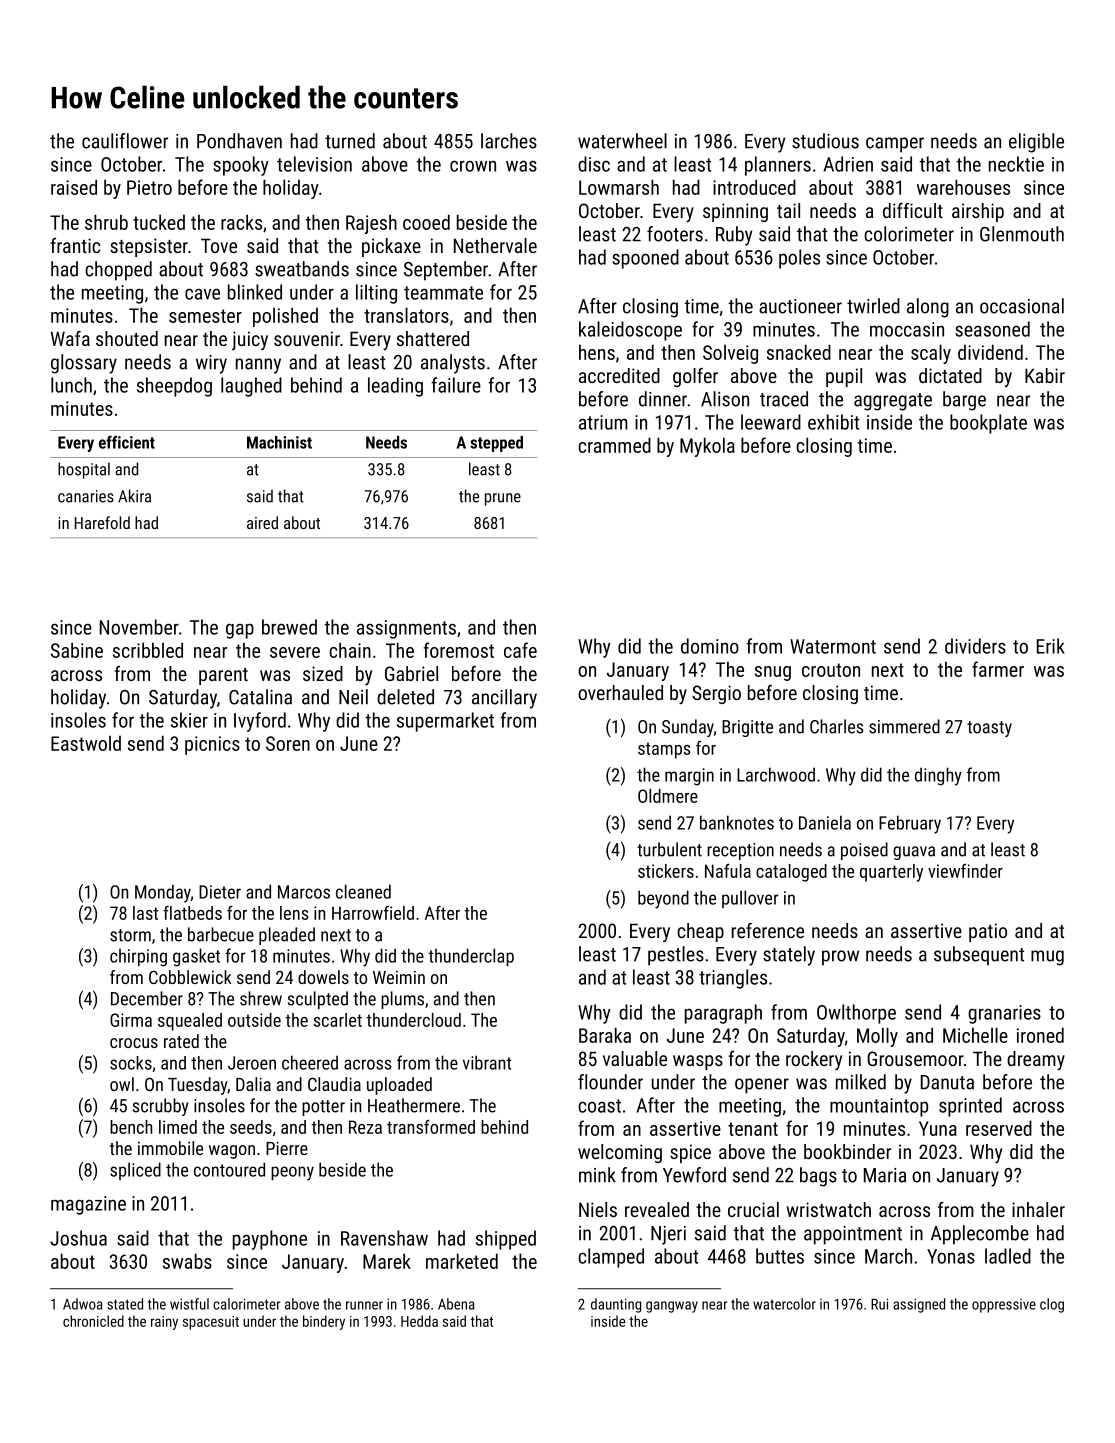 This document has width=1115, height=1443. What do you see at coordinates (825, 822) in the document?
I see `Daniela` at bounding box center [825, 822].
